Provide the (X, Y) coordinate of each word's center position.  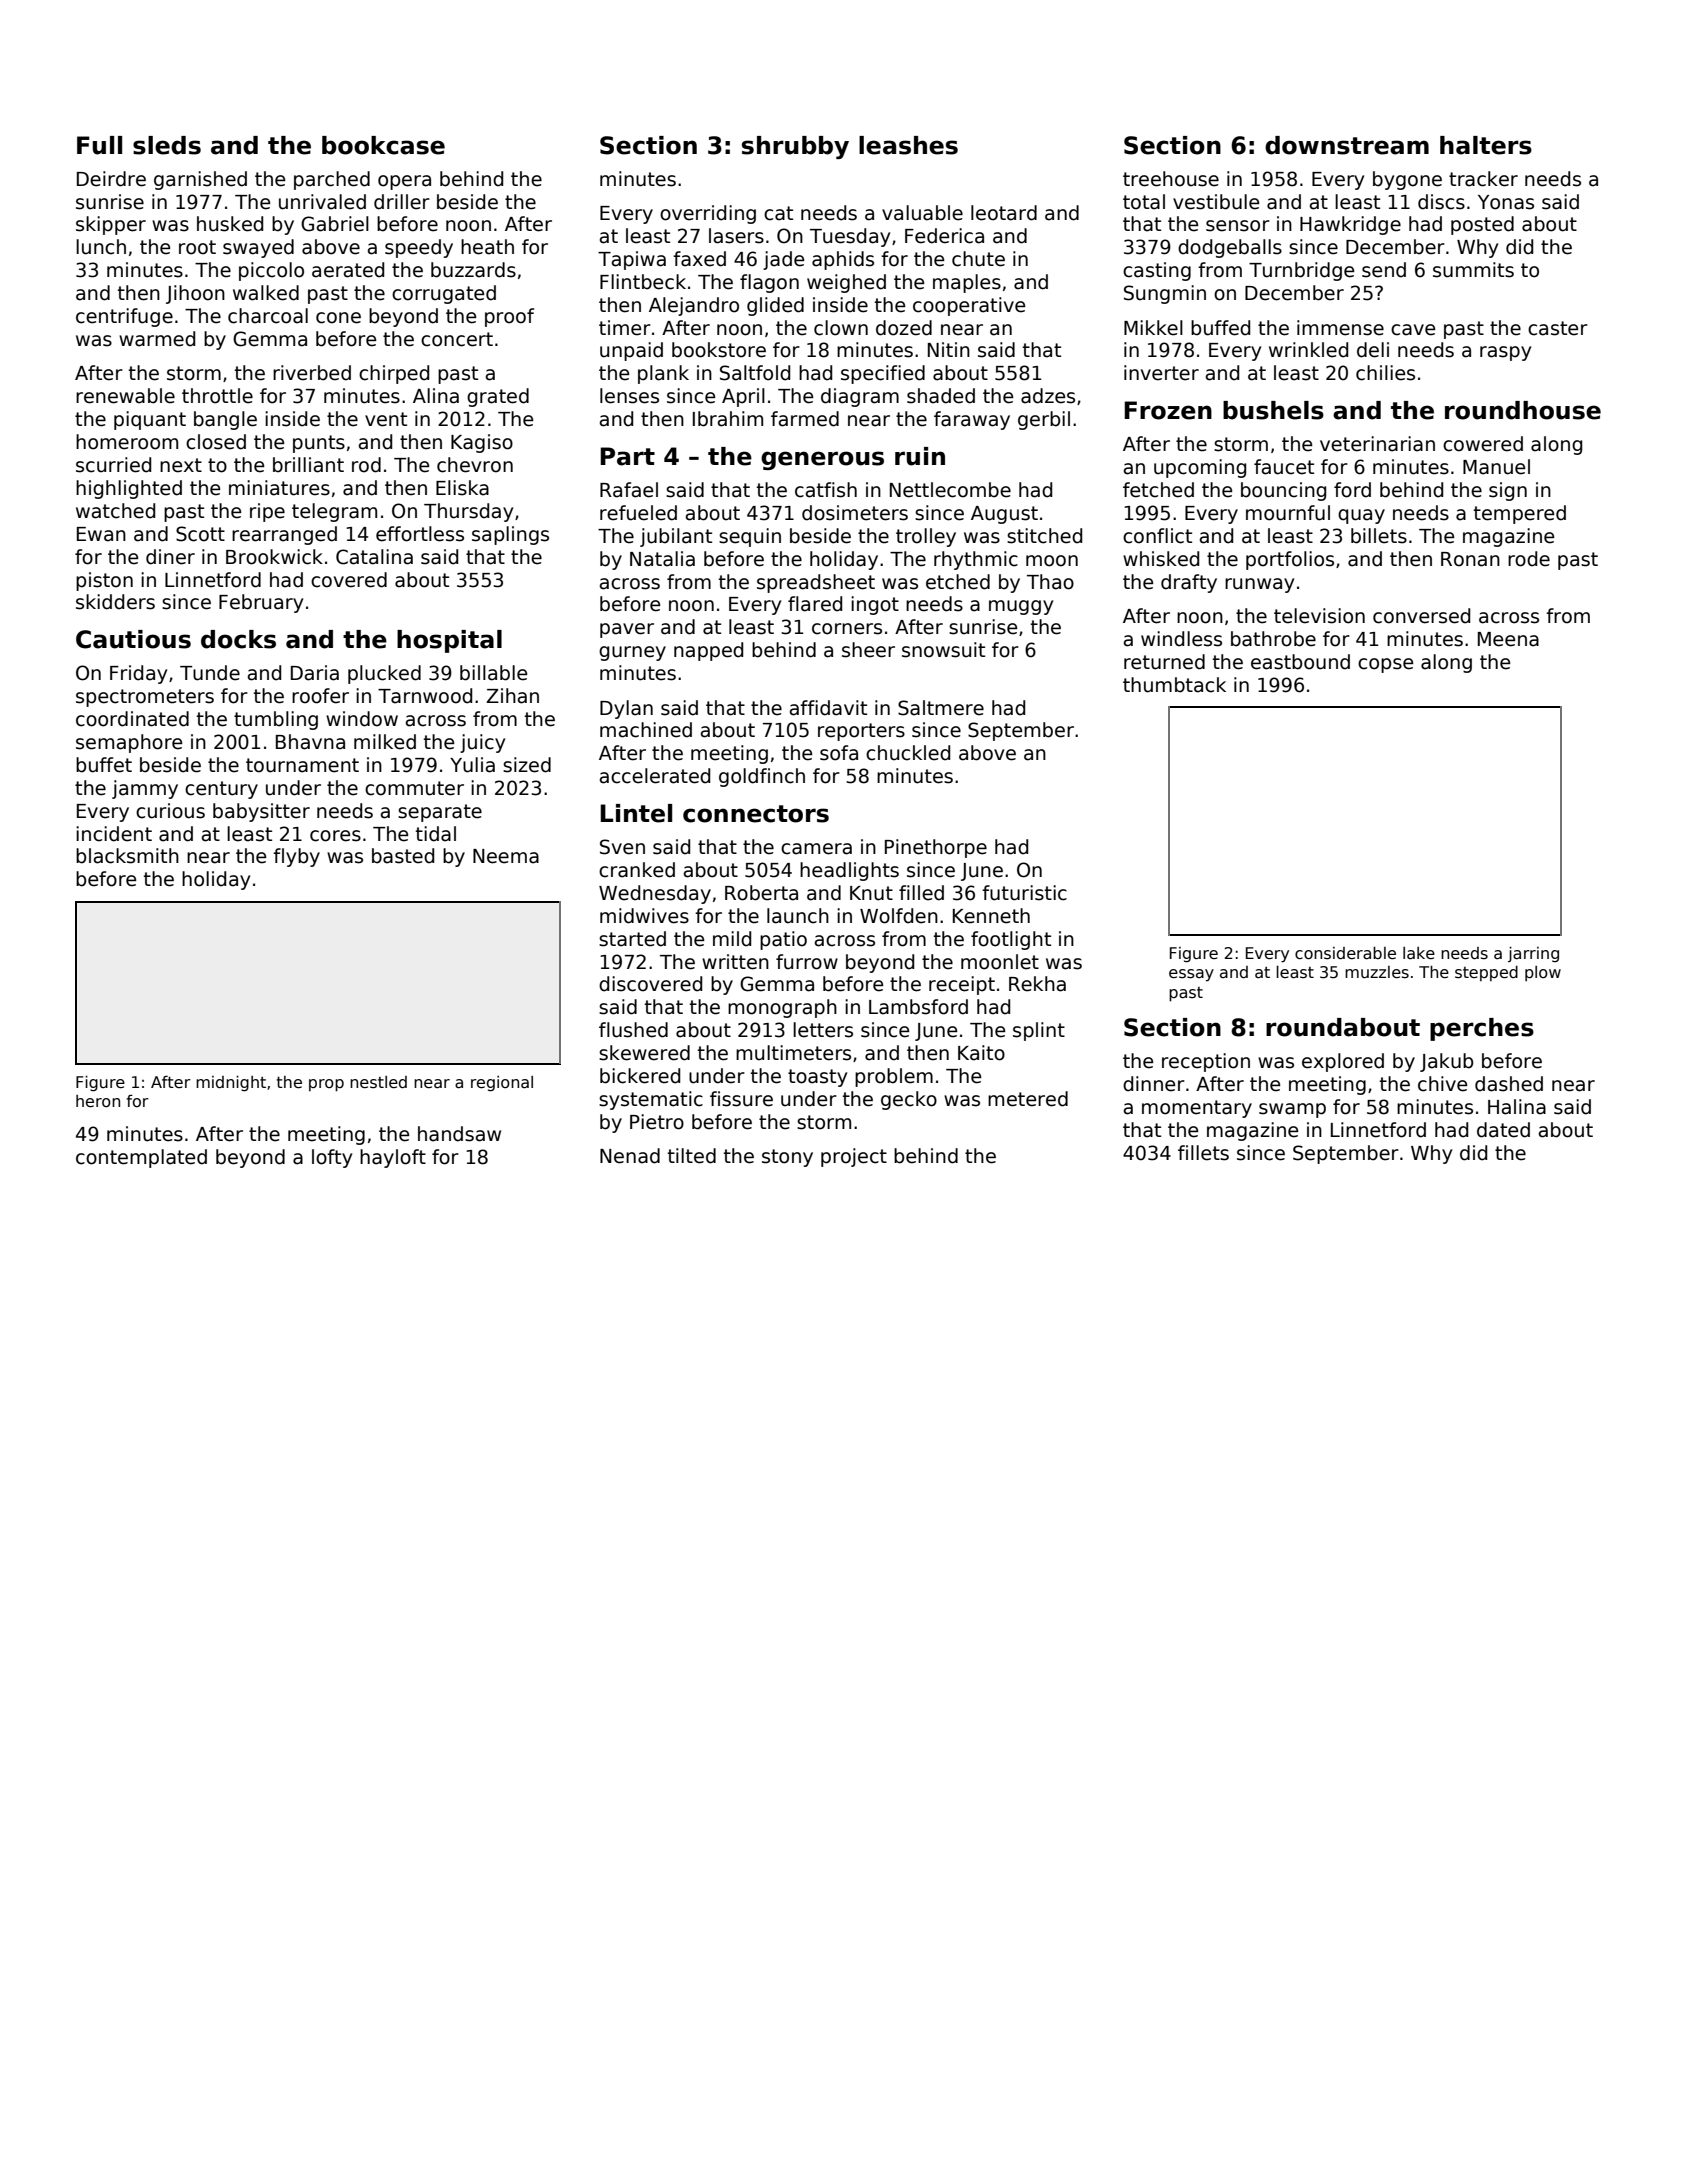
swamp (1292, 1110)
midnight (231, 1084)
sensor (1238, 226)
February (261, 603)
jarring (1533, 954)
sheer (868, 650)
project (854, 1157)
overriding (708, 214)
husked (230, 224)
